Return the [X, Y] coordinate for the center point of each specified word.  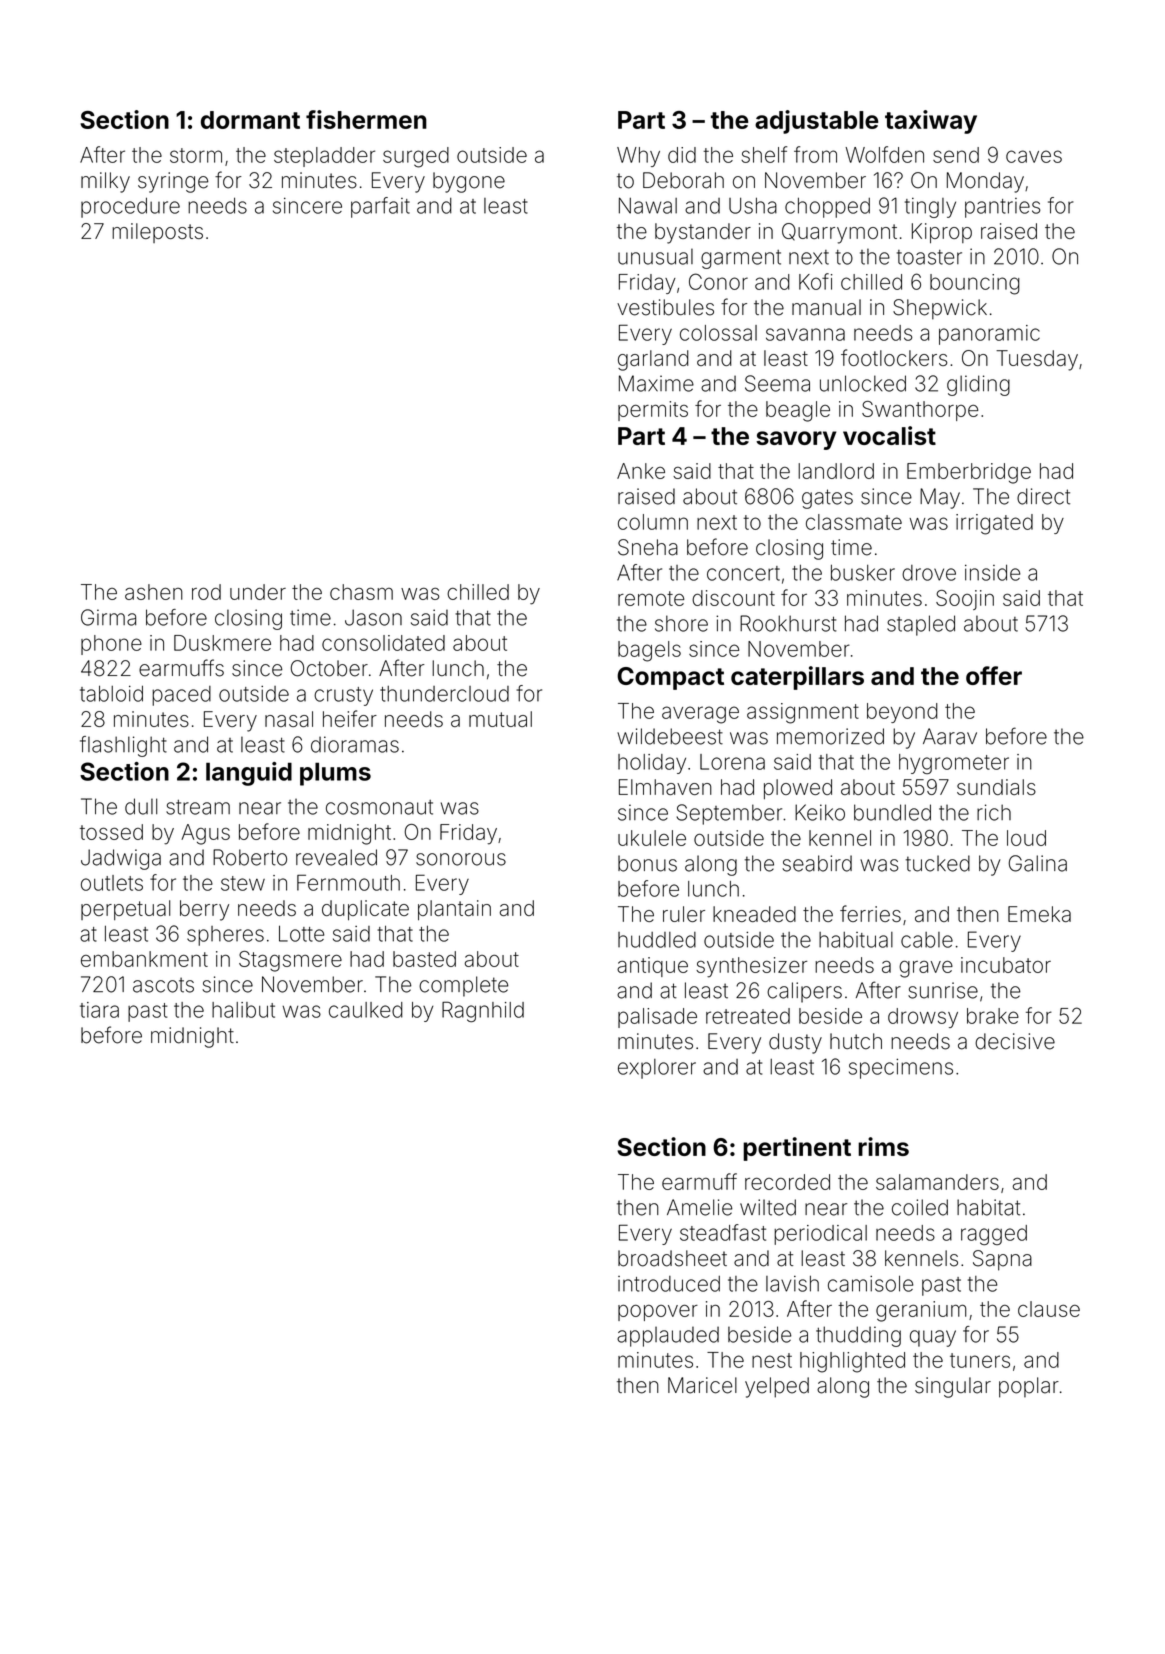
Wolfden [884, 154]
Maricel [702, 1385]
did [682, 155]
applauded [668, 1336]
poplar [1029, 1387]
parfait [380, 207]
